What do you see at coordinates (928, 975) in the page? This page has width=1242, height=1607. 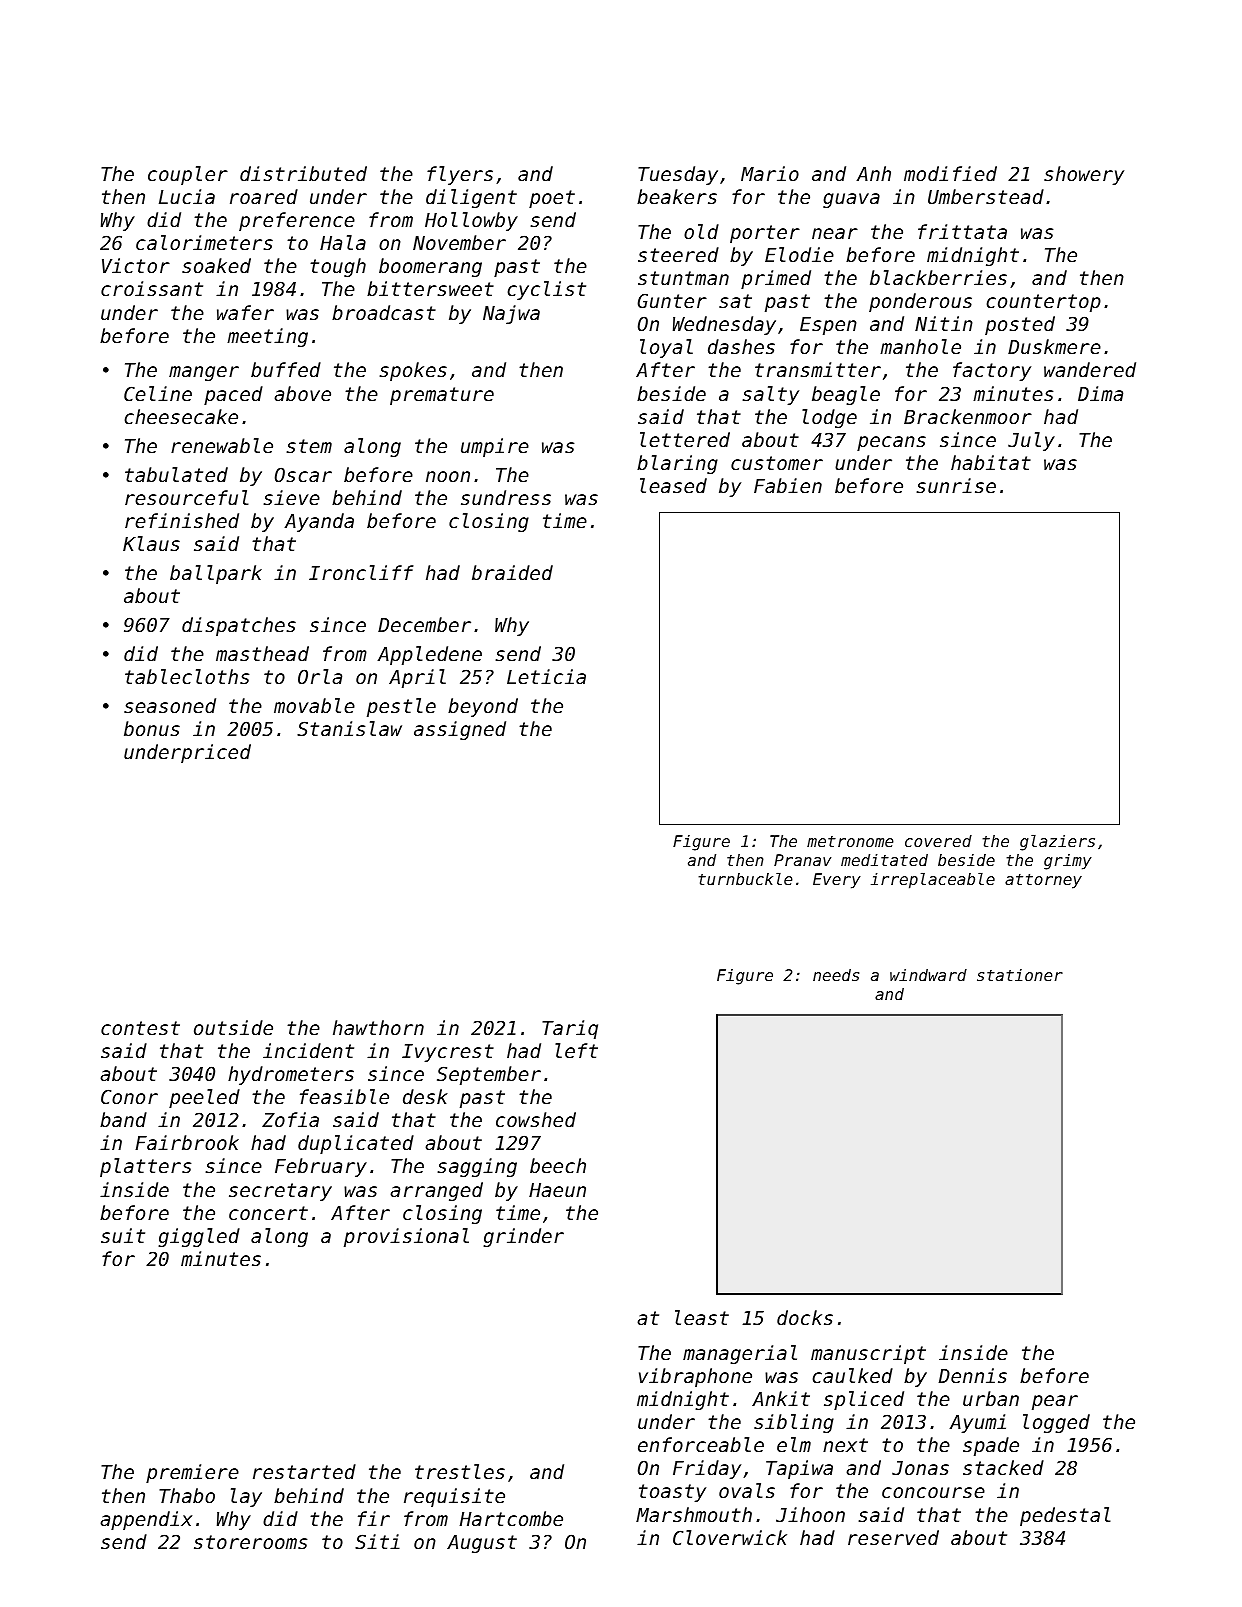 I see `windward` at bounding box center [928, 975].
